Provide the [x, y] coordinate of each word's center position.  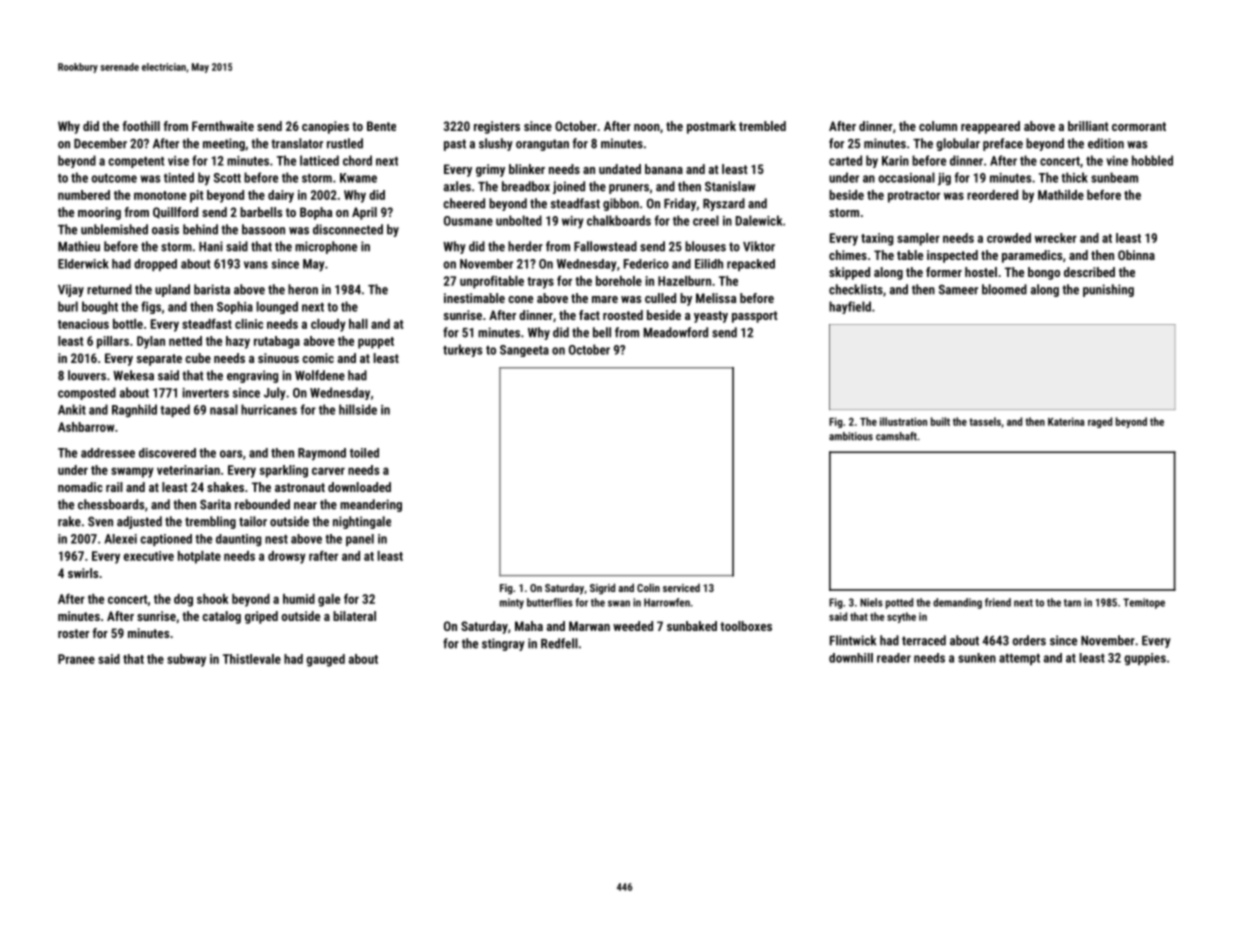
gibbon [621, 204]
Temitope [1144, 603]
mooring [99, 213]
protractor [914, 197]
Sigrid [602, 589]
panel [360, 540]
